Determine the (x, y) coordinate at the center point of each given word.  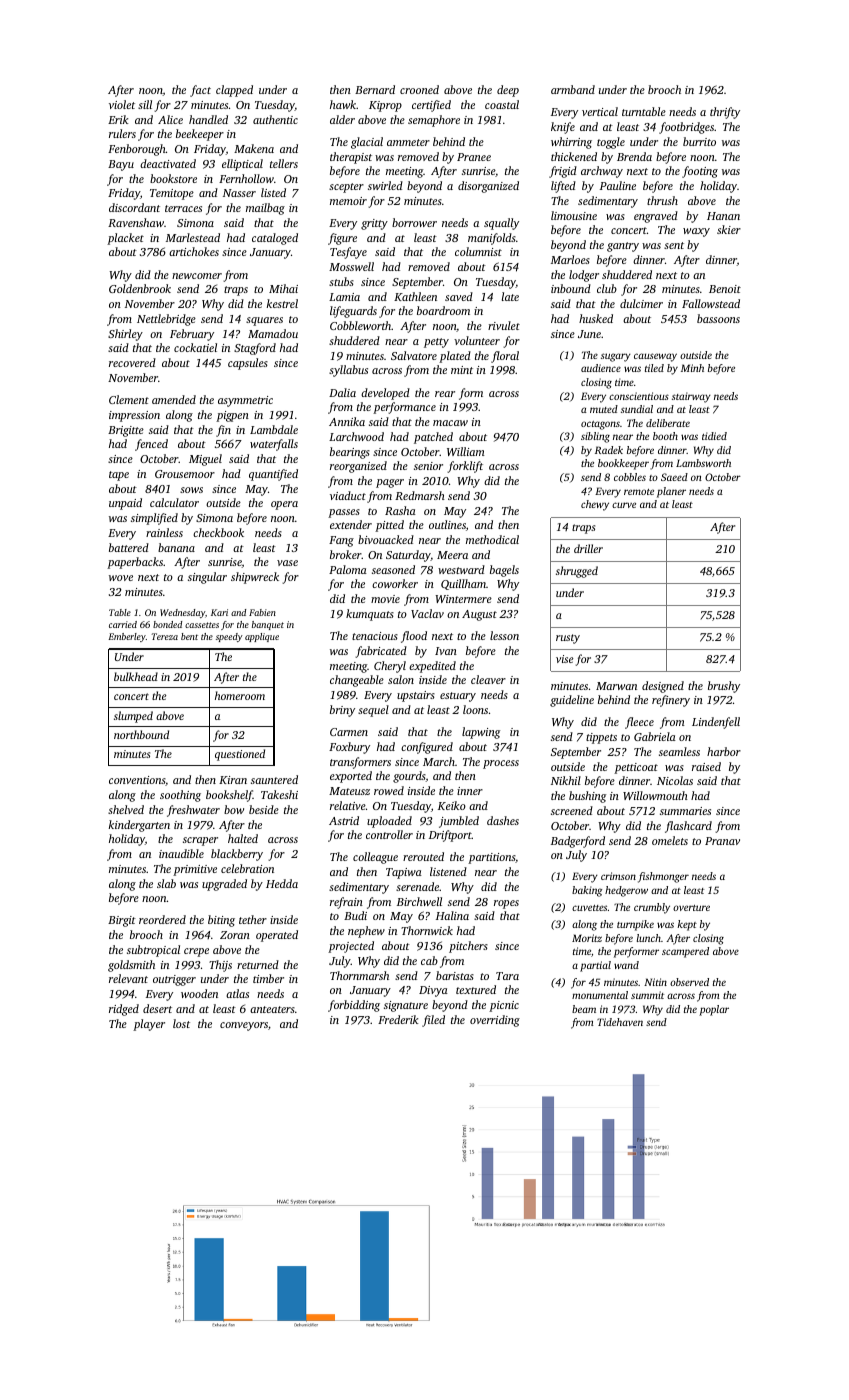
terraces (183, 208)
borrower (414, 222)
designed (663, 687)
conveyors (244, 1026)
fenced (151, 445)
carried (123, 624)
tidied (714, 436)
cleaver (488, 679)
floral (505, 357)
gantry (623, 247)
